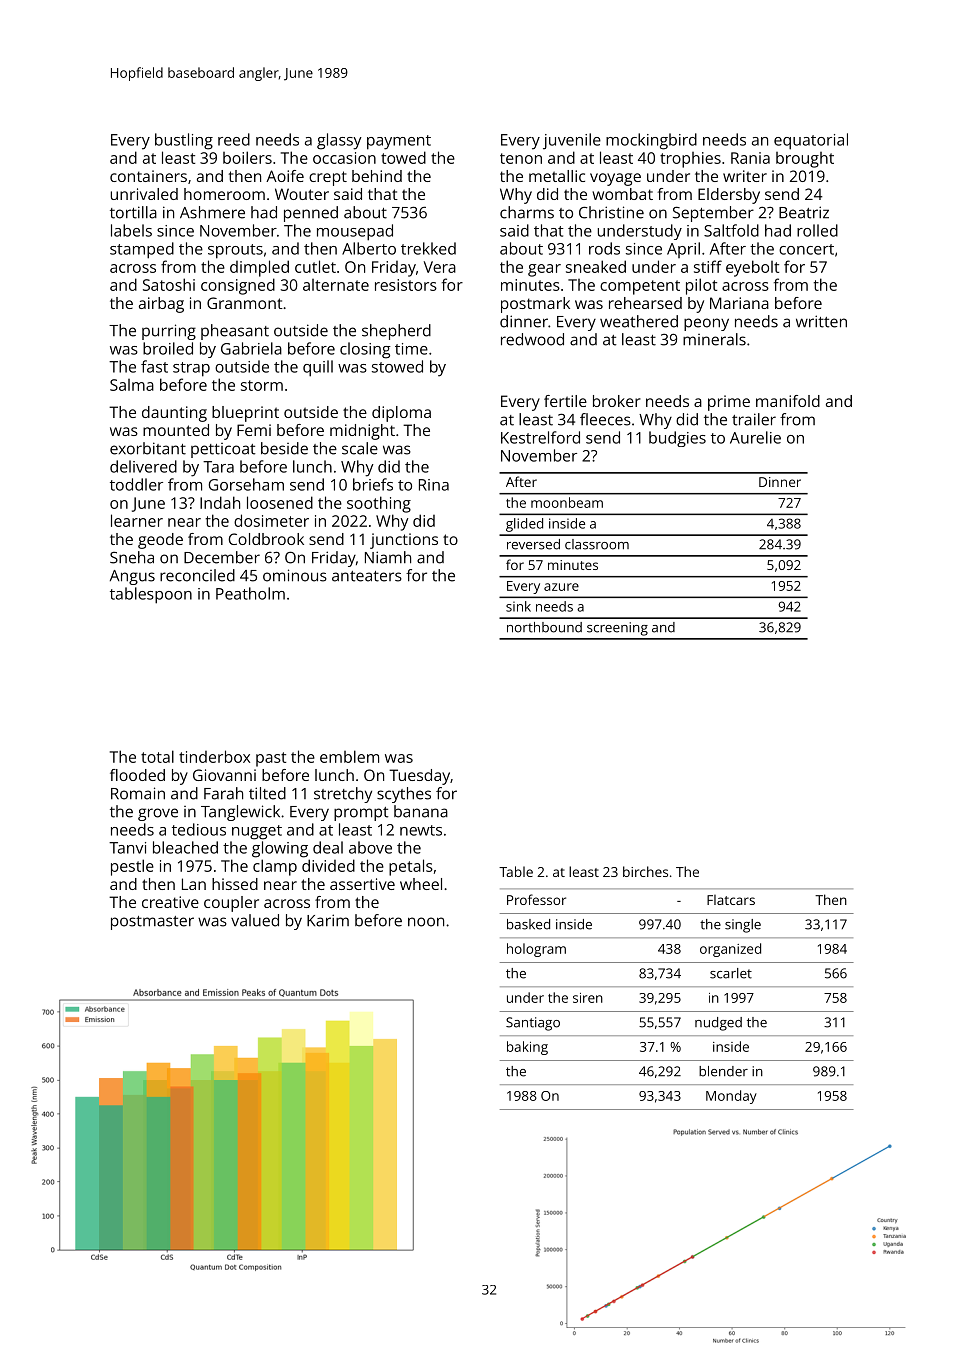 The width and height of the document is (963, 1368). Describe the element at coordinates (677, 439) in the document. I see `budgies` at that location.
